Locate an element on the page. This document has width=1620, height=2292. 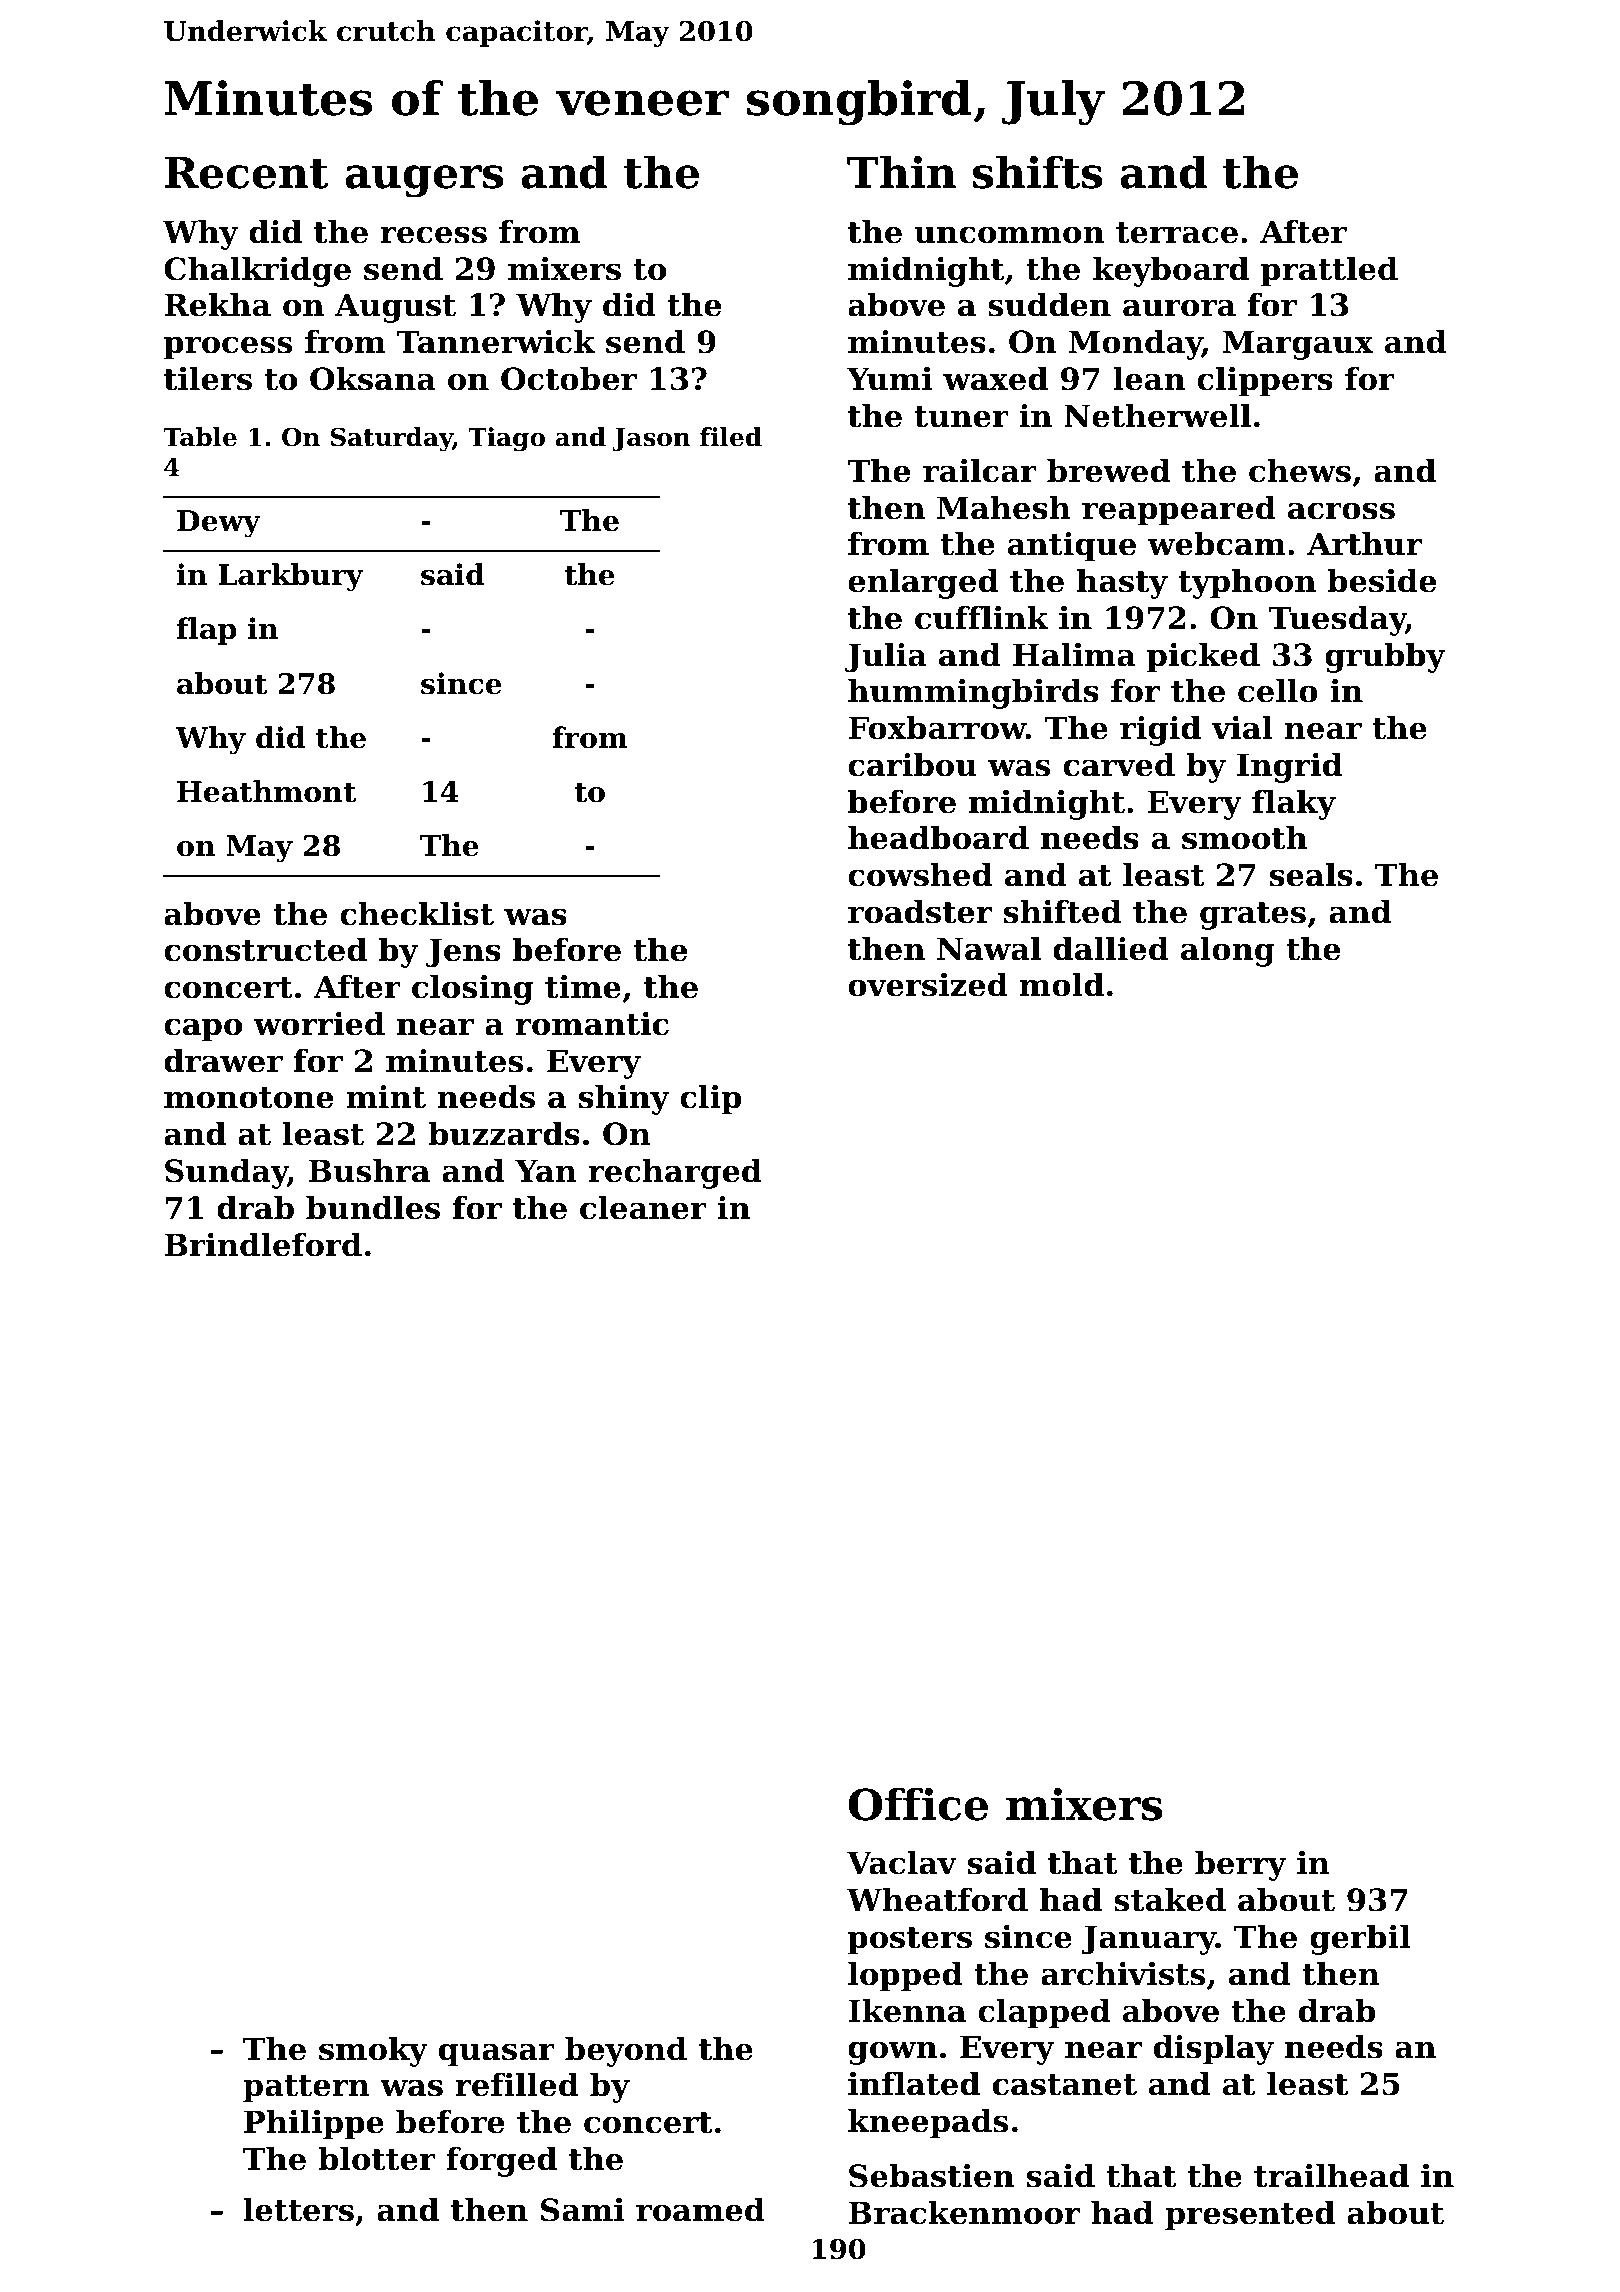
mold is located at coordinates (1062, 984).
